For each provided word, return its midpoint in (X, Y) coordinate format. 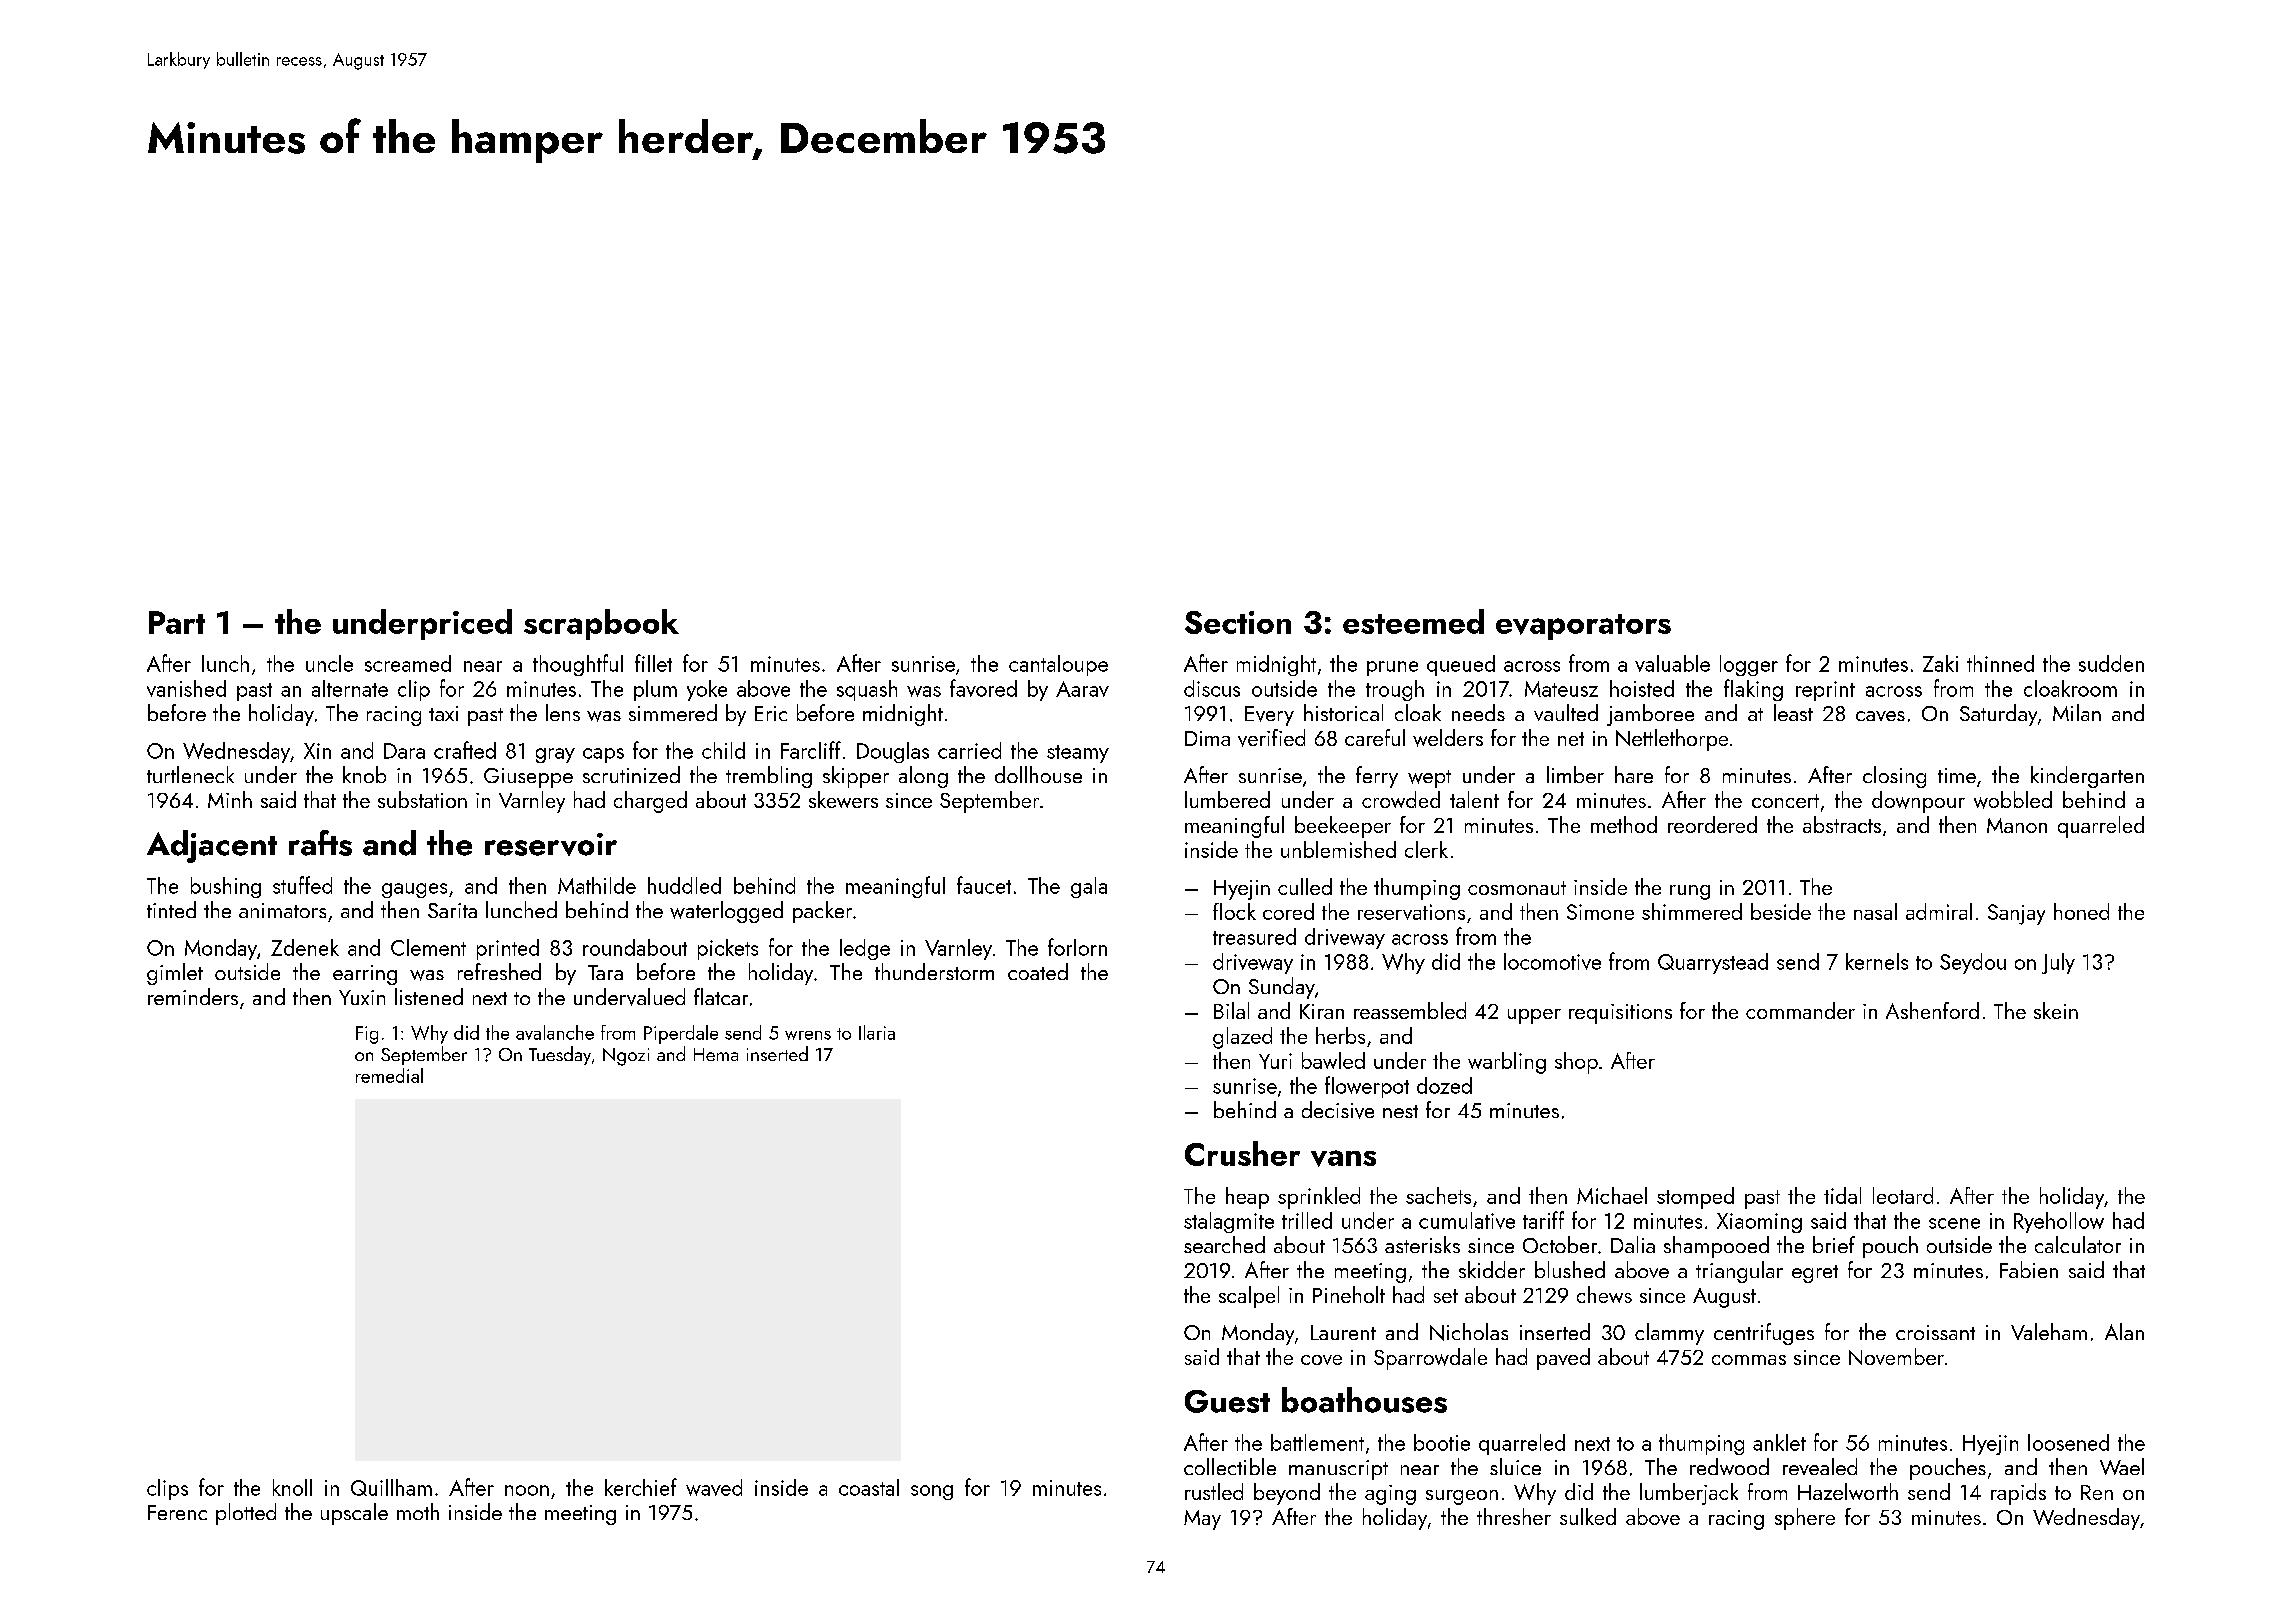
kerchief (641, 1487)
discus (1212, 688)
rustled (1214, 1491)
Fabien (2029, 1269)
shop (1576, 1063)
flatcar (721, 996)
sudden (2111, 663)
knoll (292, 1487)
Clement (428, 947)
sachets (1438, 1195)
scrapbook (601, 624)
